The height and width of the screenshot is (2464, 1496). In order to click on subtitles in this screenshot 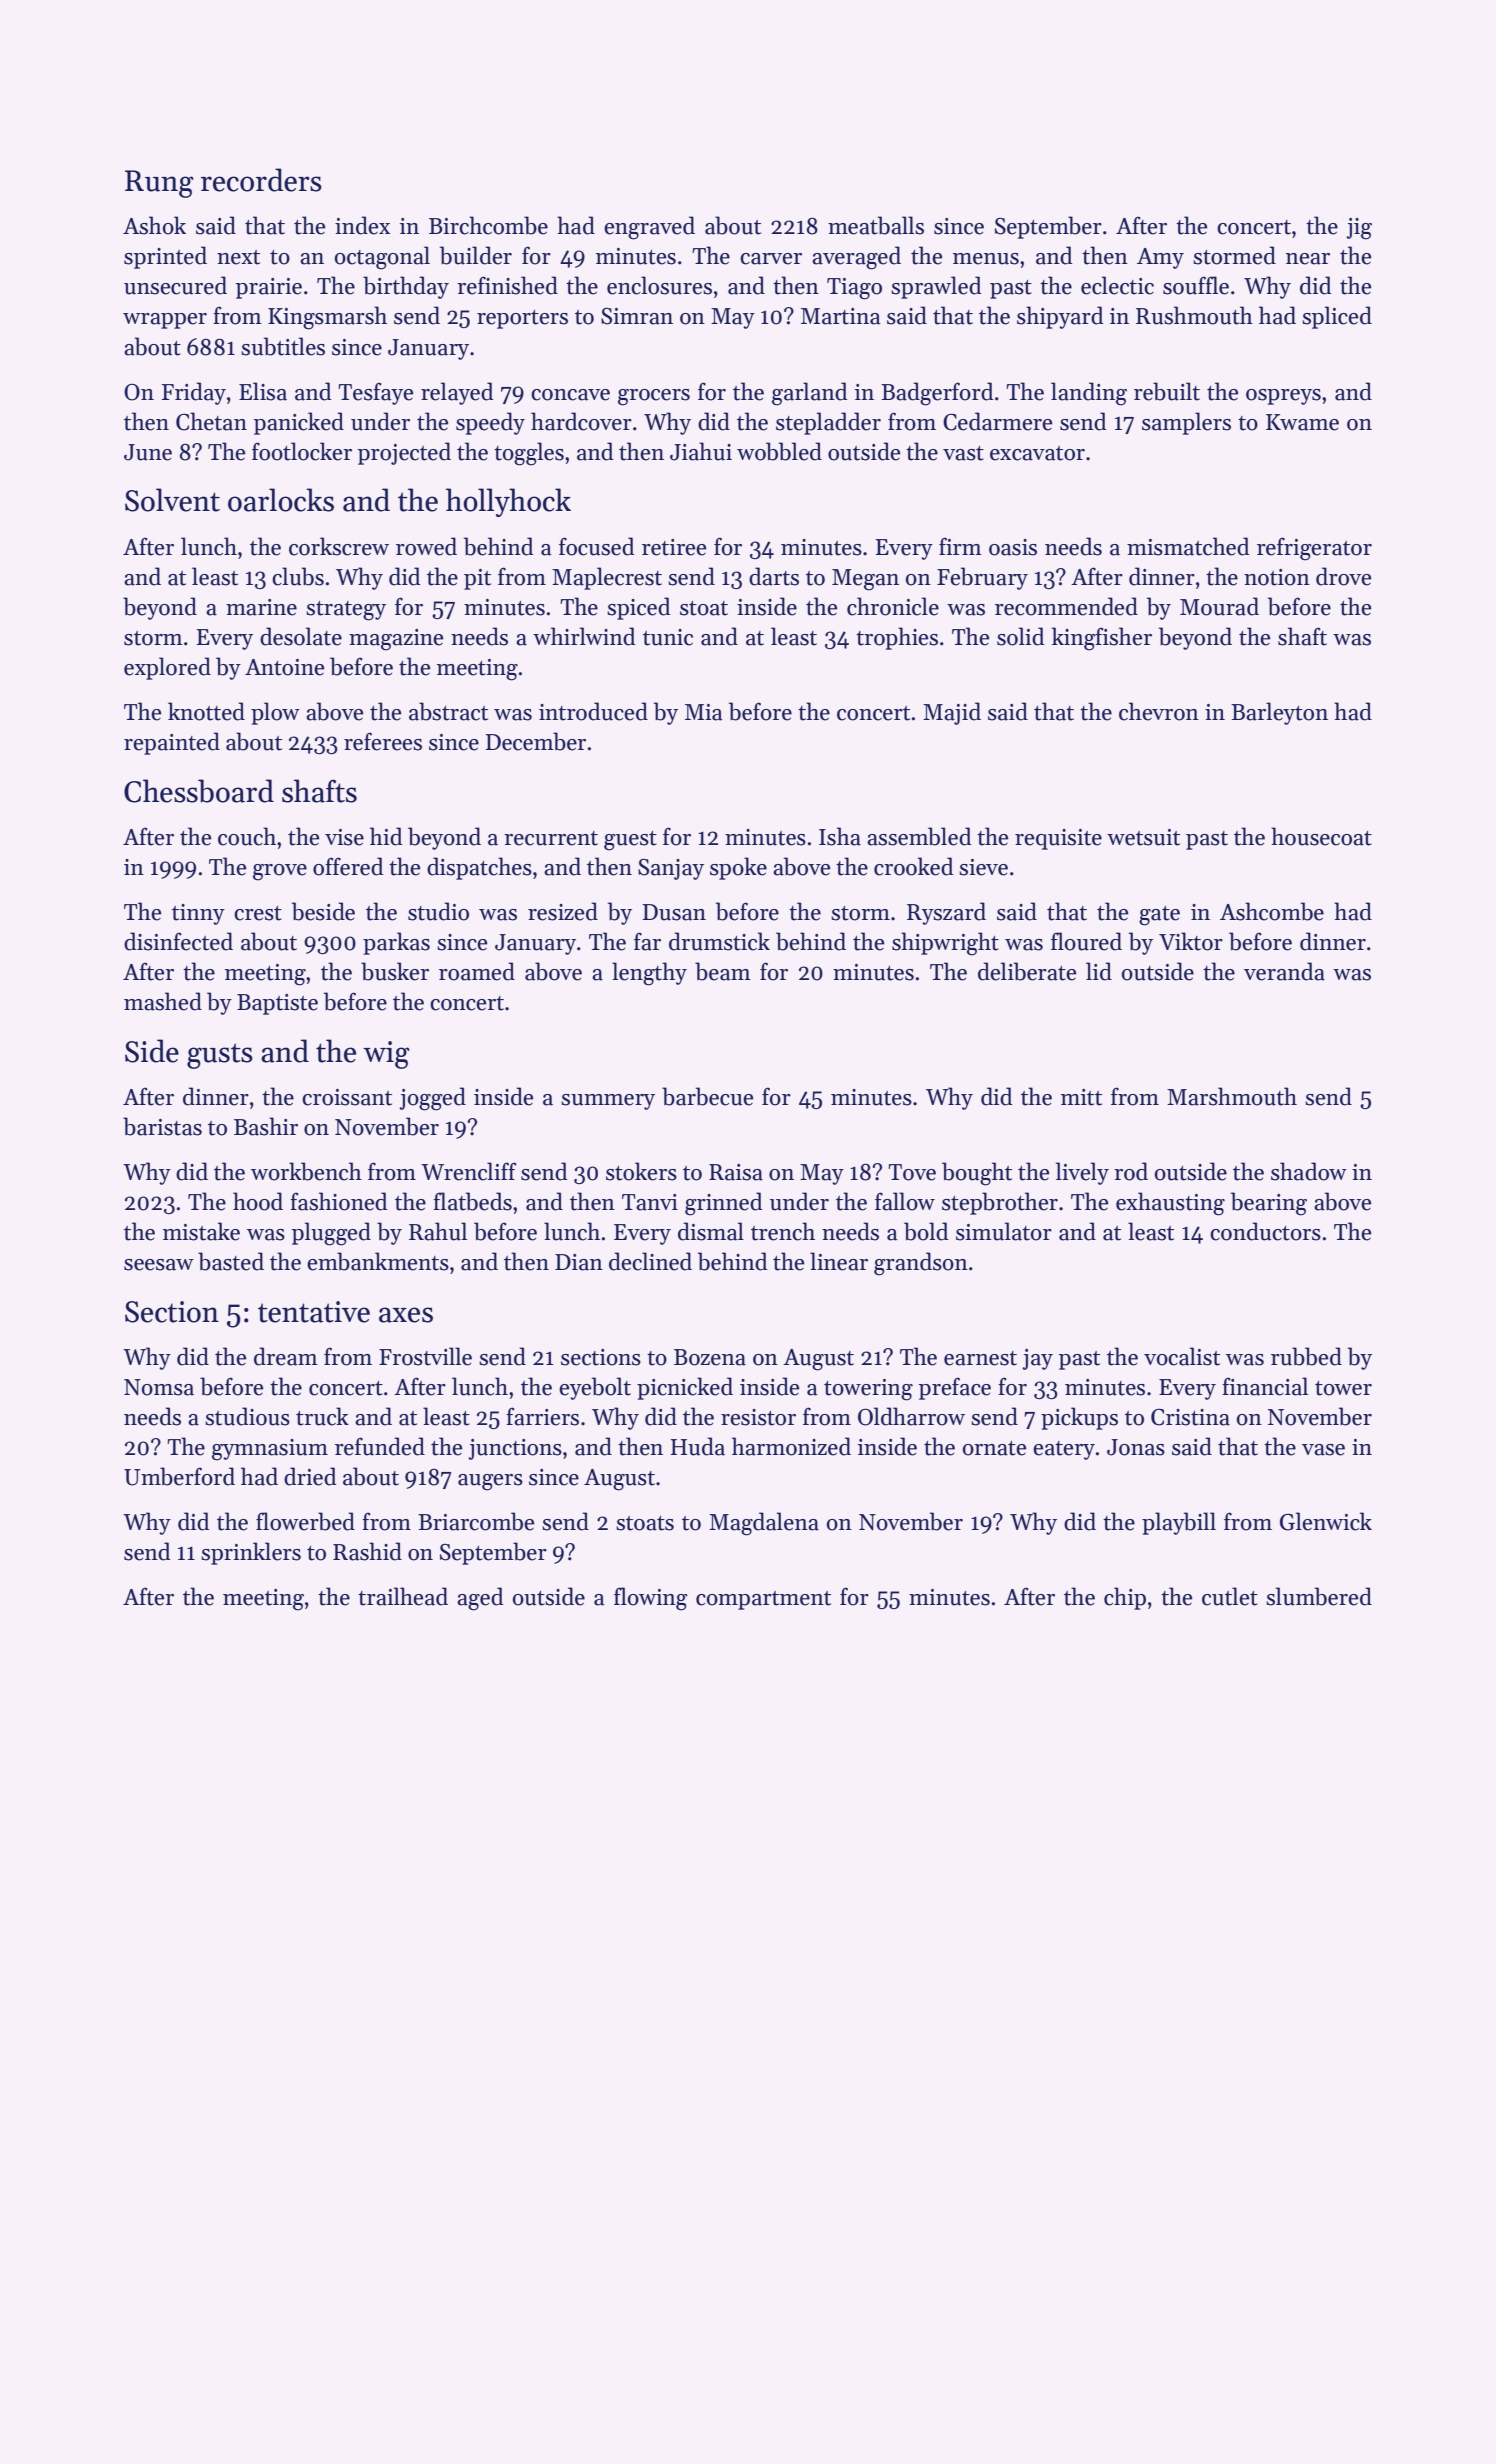, I will do `click(283, 346)`.
